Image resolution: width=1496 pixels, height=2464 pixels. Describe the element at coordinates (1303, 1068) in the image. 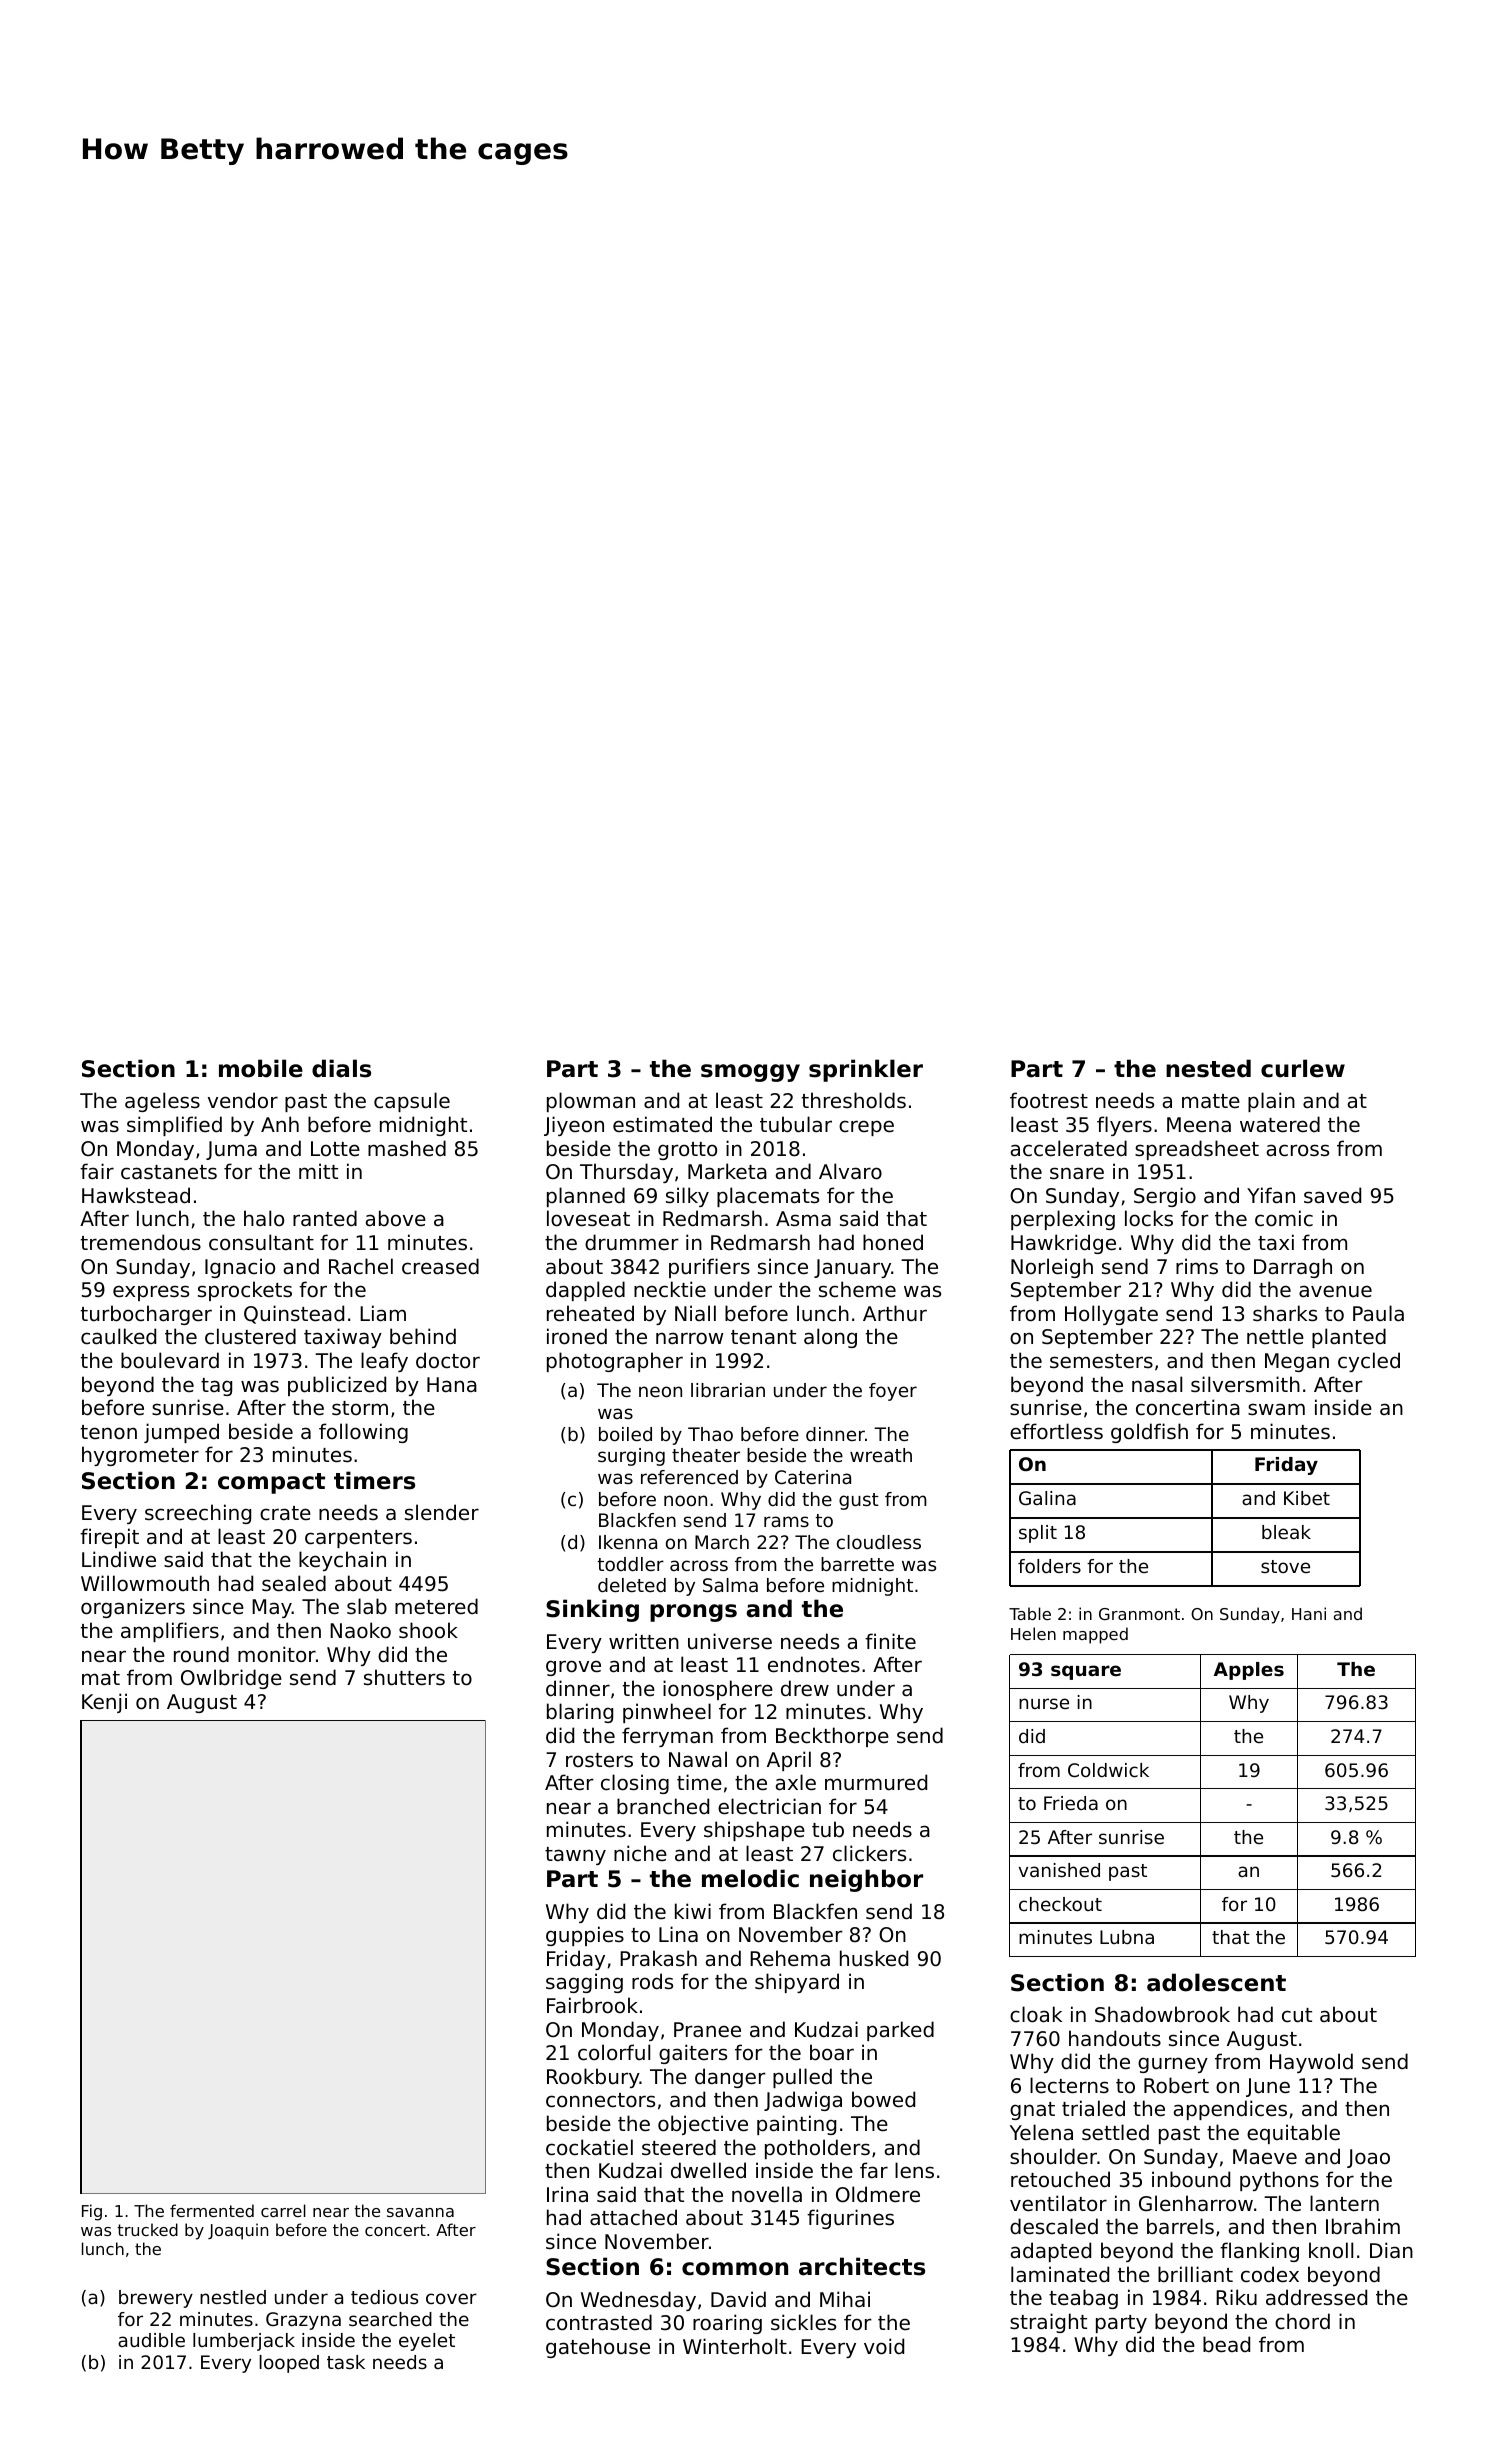

I see `curlew` at that location.
